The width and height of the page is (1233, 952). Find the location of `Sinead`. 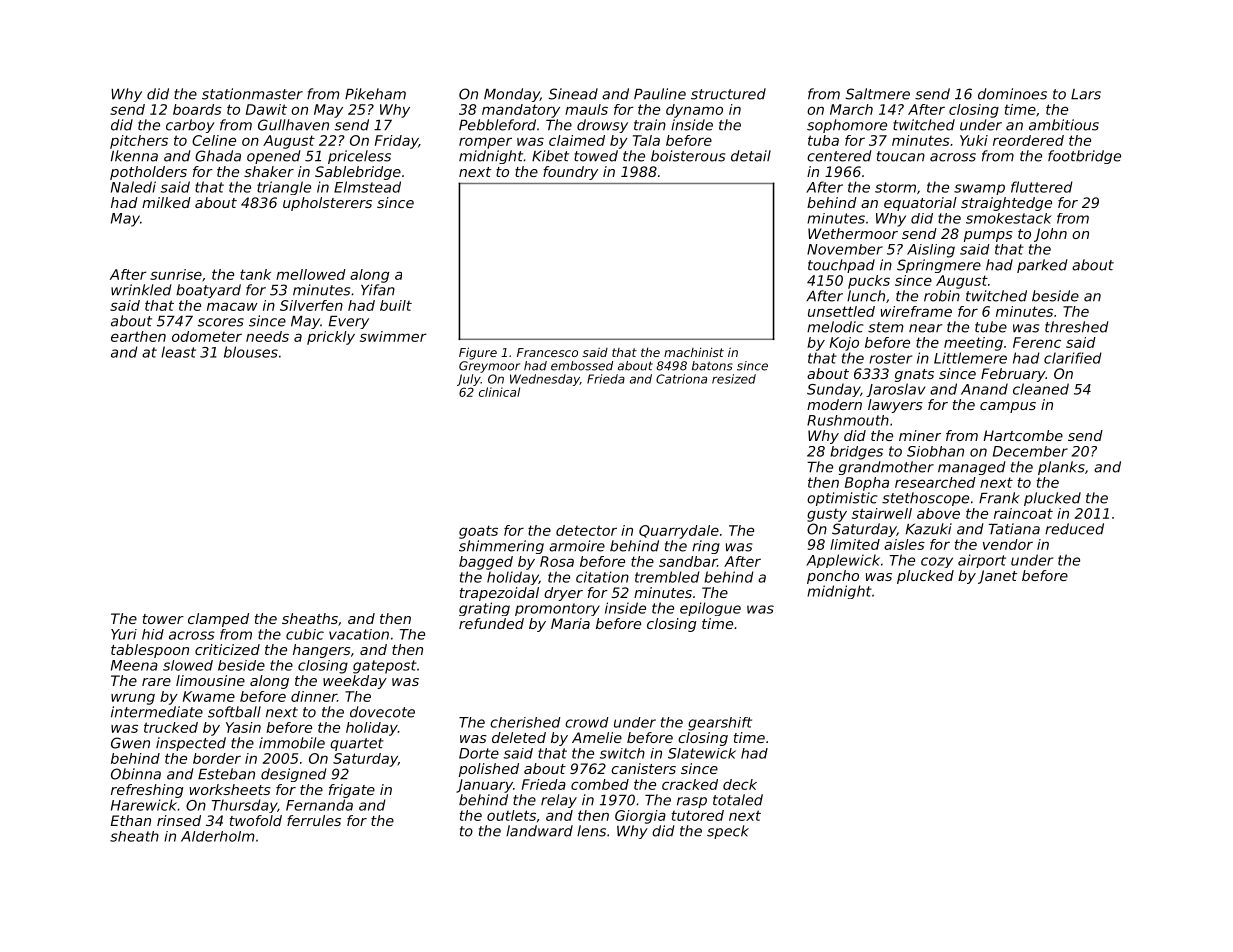

Sinead is located at coordinates (573, 94).
